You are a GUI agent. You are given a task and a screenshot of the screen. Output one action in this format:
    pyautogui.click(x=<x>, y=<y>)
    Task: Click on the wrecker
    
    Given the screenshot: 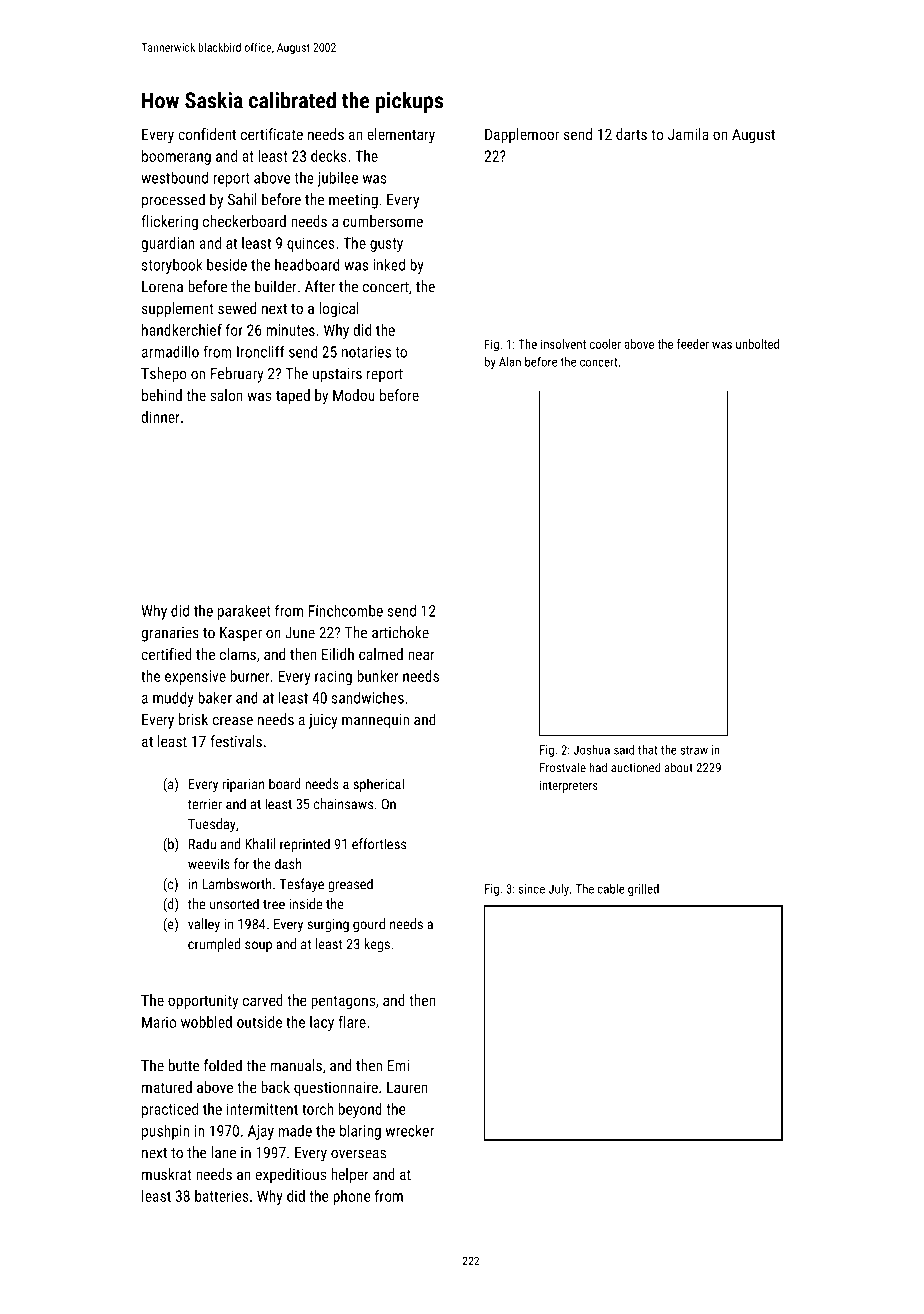 What is the action you would take?
    pyautogui.click(x=410, y=1131)
